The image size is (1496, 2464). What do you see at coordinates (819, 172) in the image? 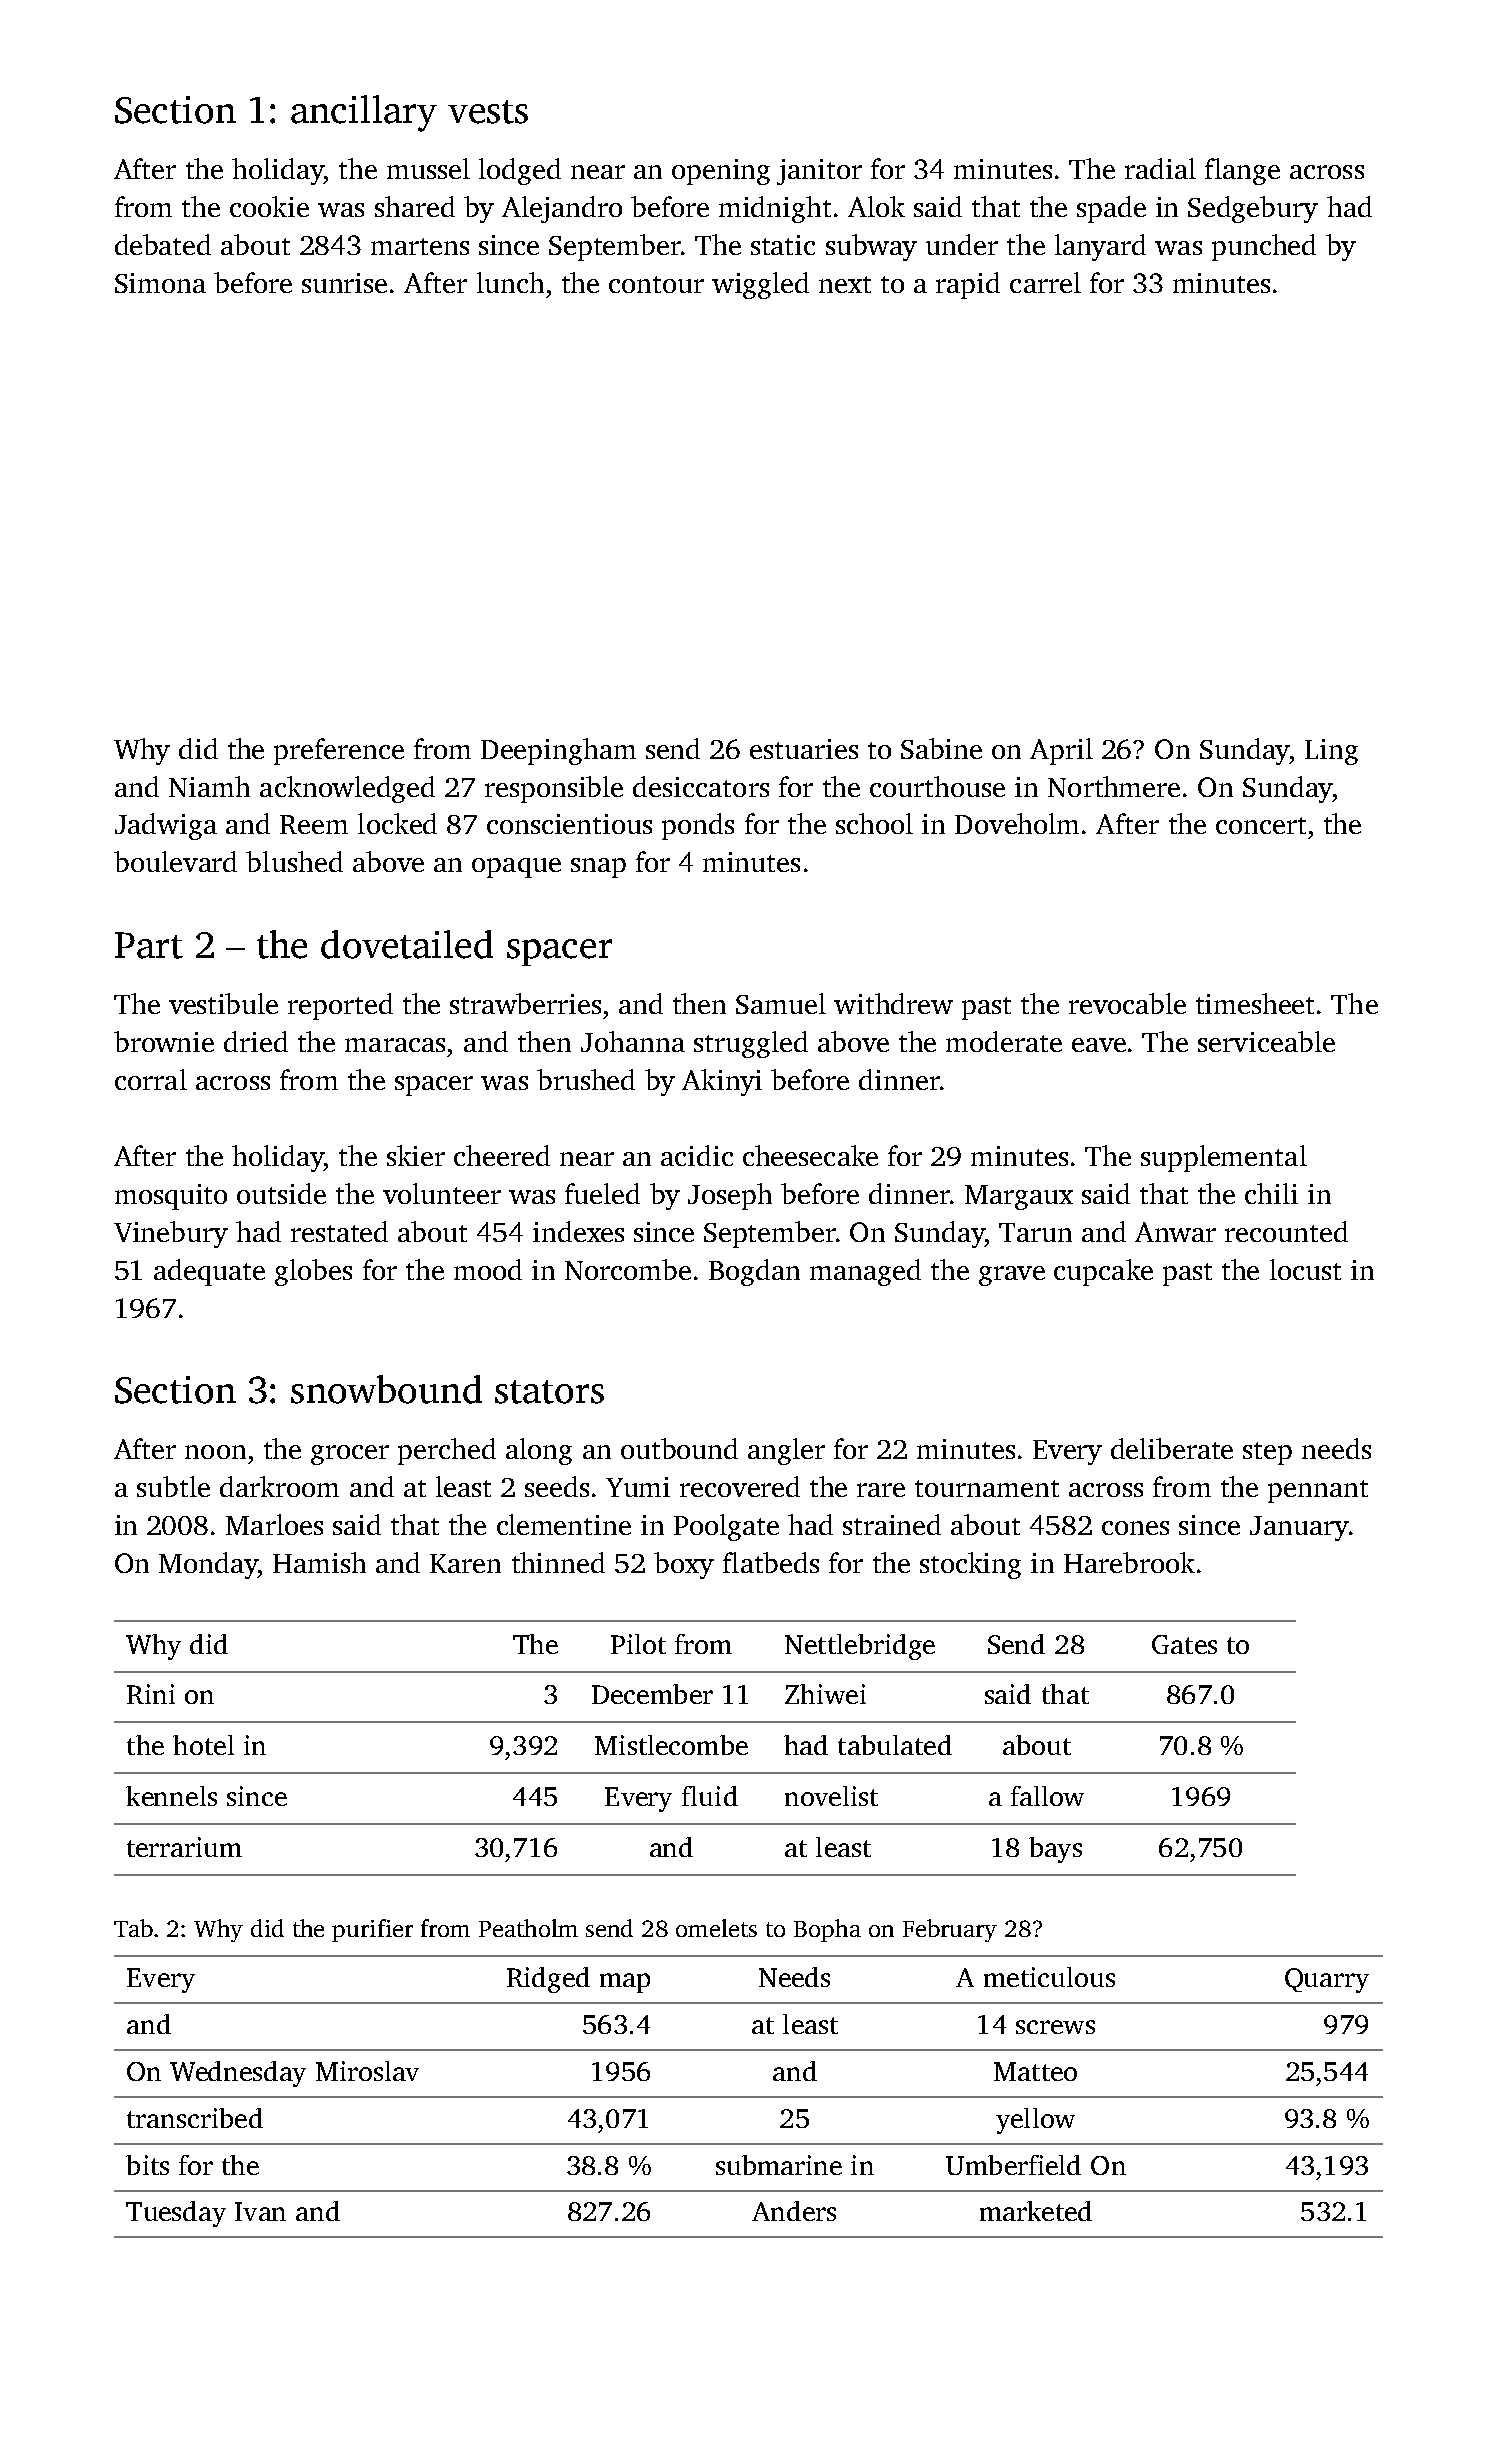
I see `janitor` at bounding box center [819, 172].
